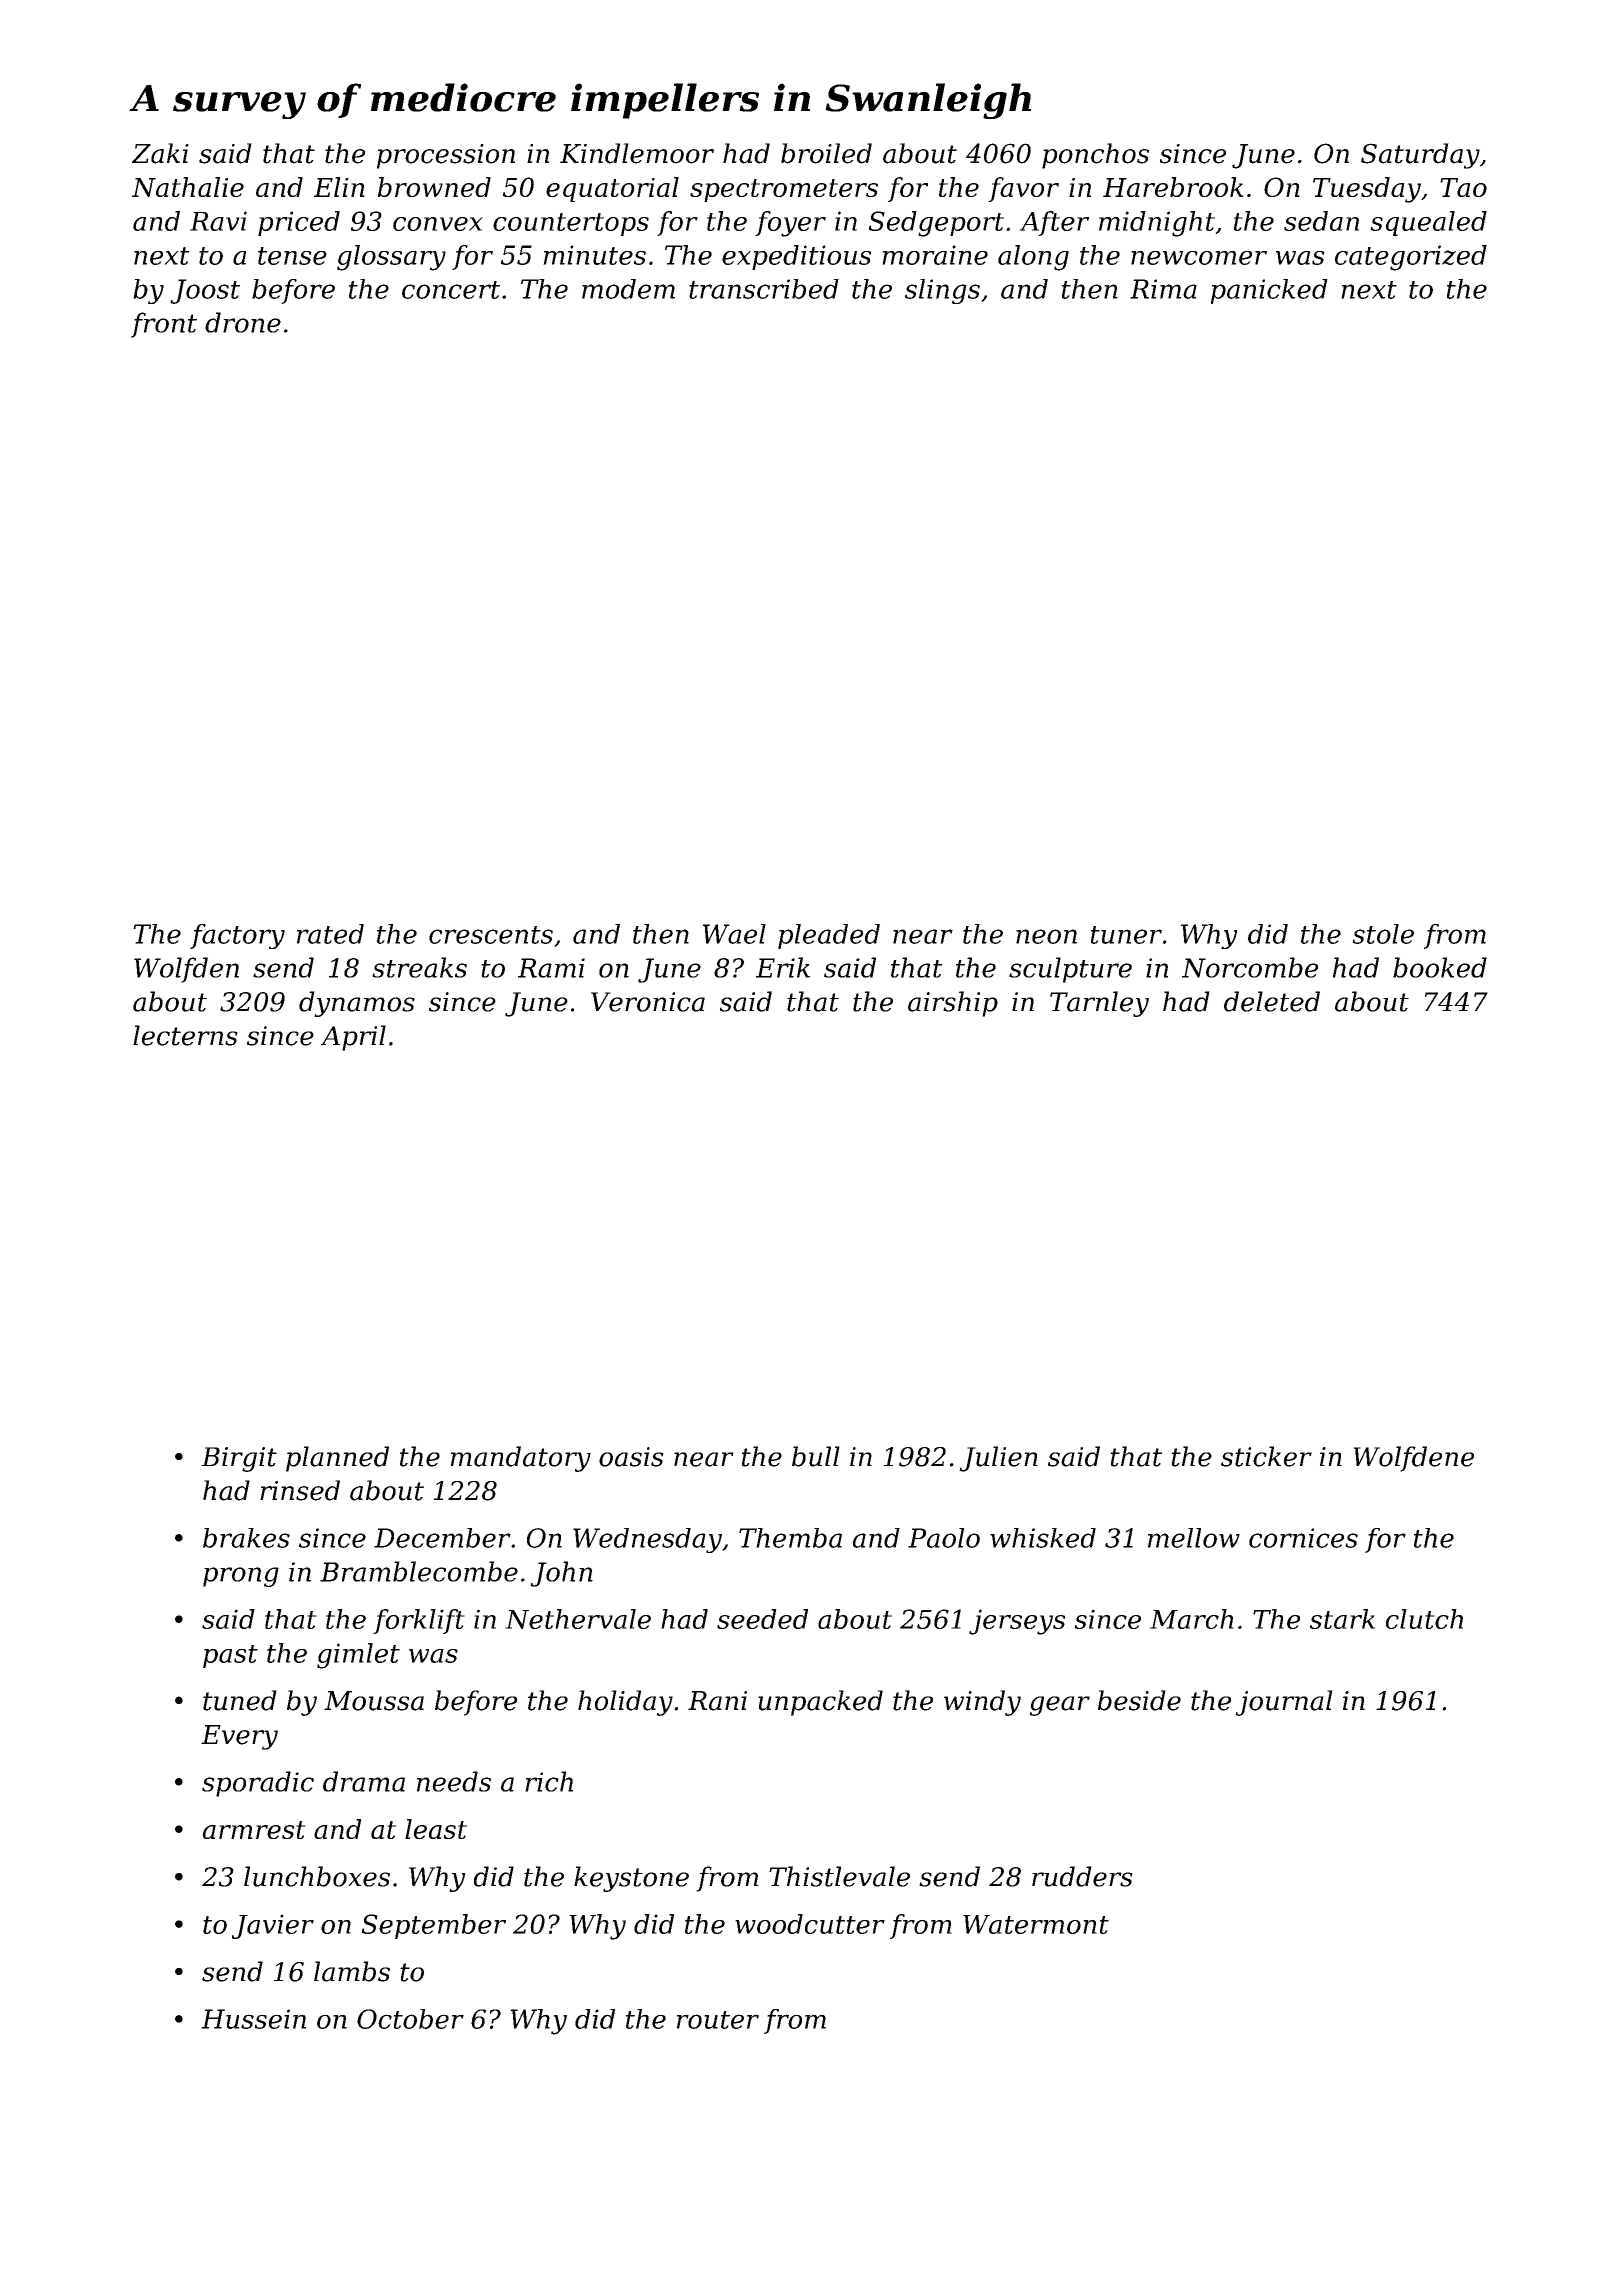 This screenshot has width=1620, height=2292. I want to click on Javier, so click(273, 1926).
